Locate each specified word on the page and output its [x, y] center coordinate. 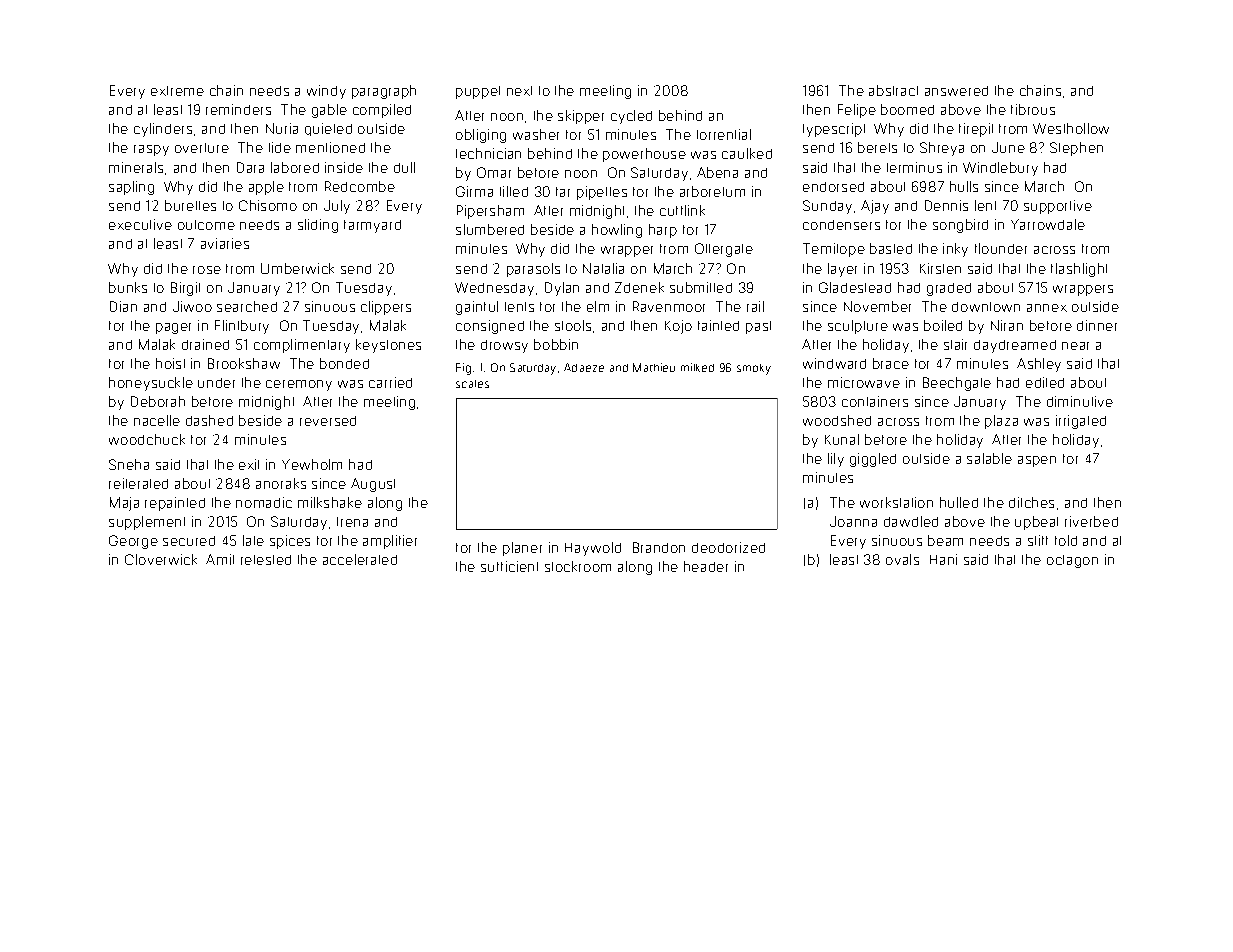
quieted [328, 129]
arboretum [712, 191]
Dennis [946, 205]
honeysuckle [151, 384]
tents [519, 307]
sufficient [509, 566]
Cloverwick [161, 559]
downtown [986, 307]
